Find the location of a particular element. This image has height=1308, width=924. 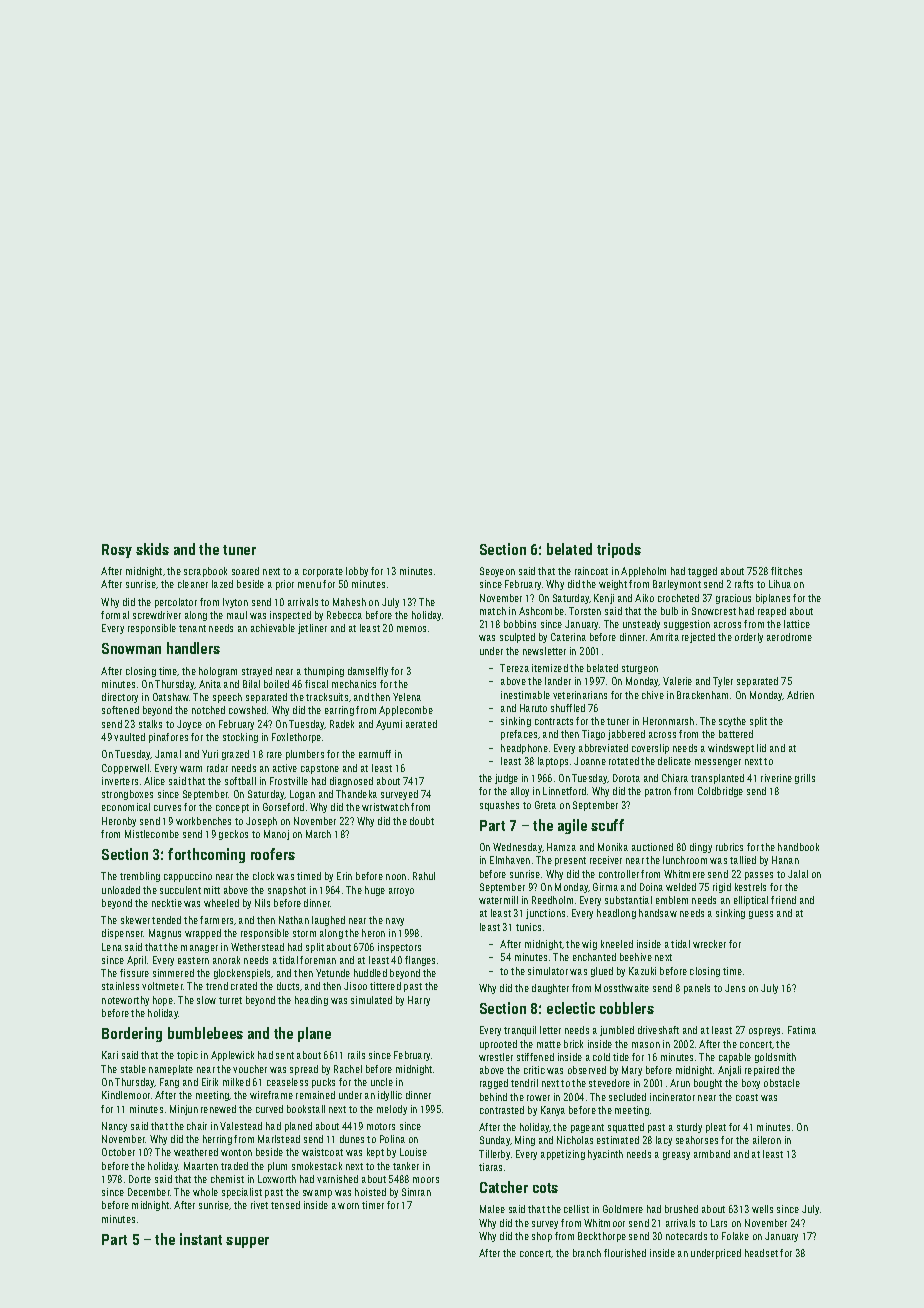

wrecker is located at coordinates (709, 944).
